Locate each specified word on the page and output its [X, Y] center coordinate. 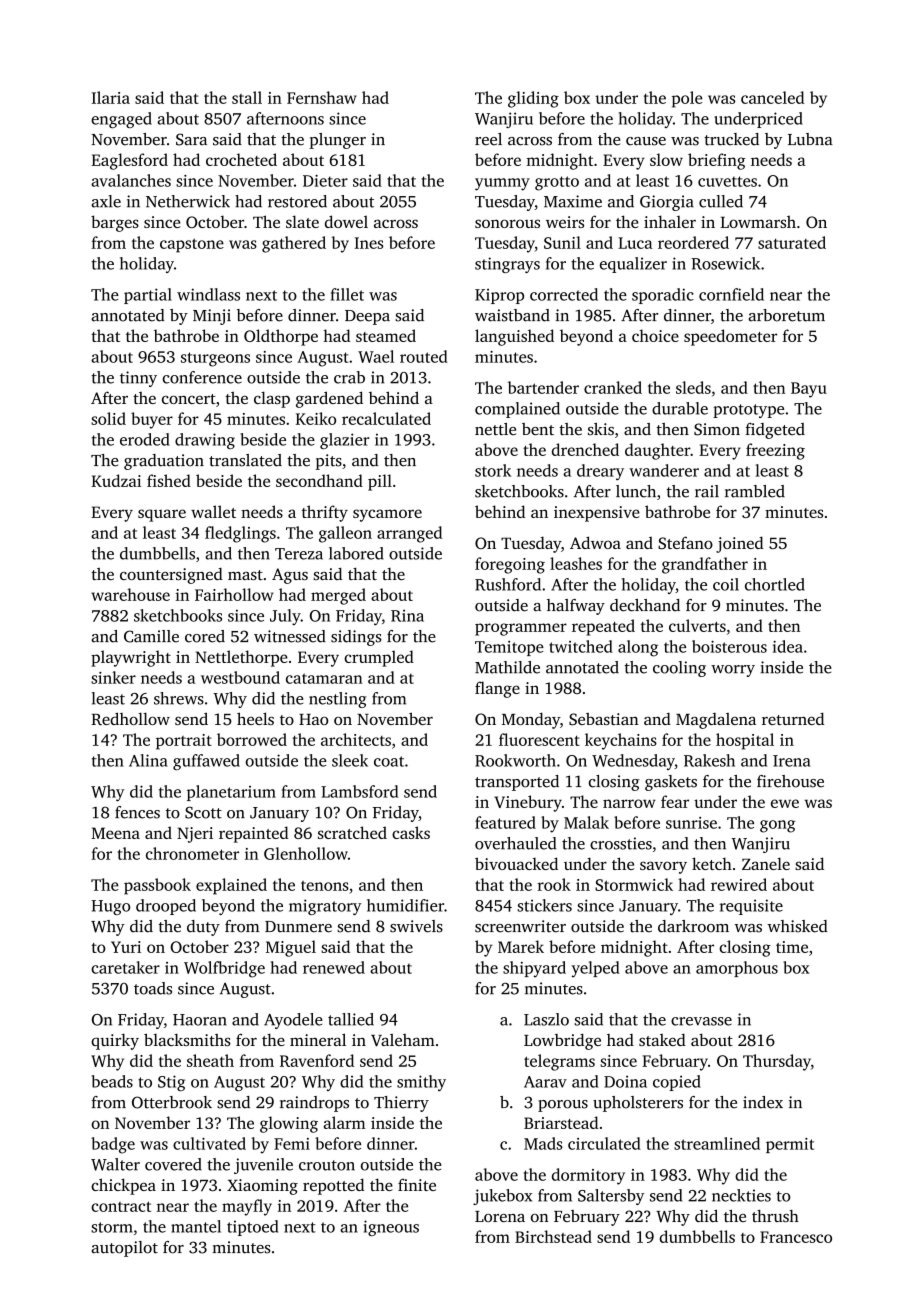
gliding [533, 99]
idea [788, 646]
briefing [717, 161]
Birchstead [553, 1236]
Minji [212, 317]
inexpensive [597, 514]
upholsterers [638, 1104]
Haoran [200, 1020]
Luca [635, 243]
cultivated [209, 1143]
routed [424, 356]
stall [247, 97]
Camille [151, 636]
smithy [421, 1083]
